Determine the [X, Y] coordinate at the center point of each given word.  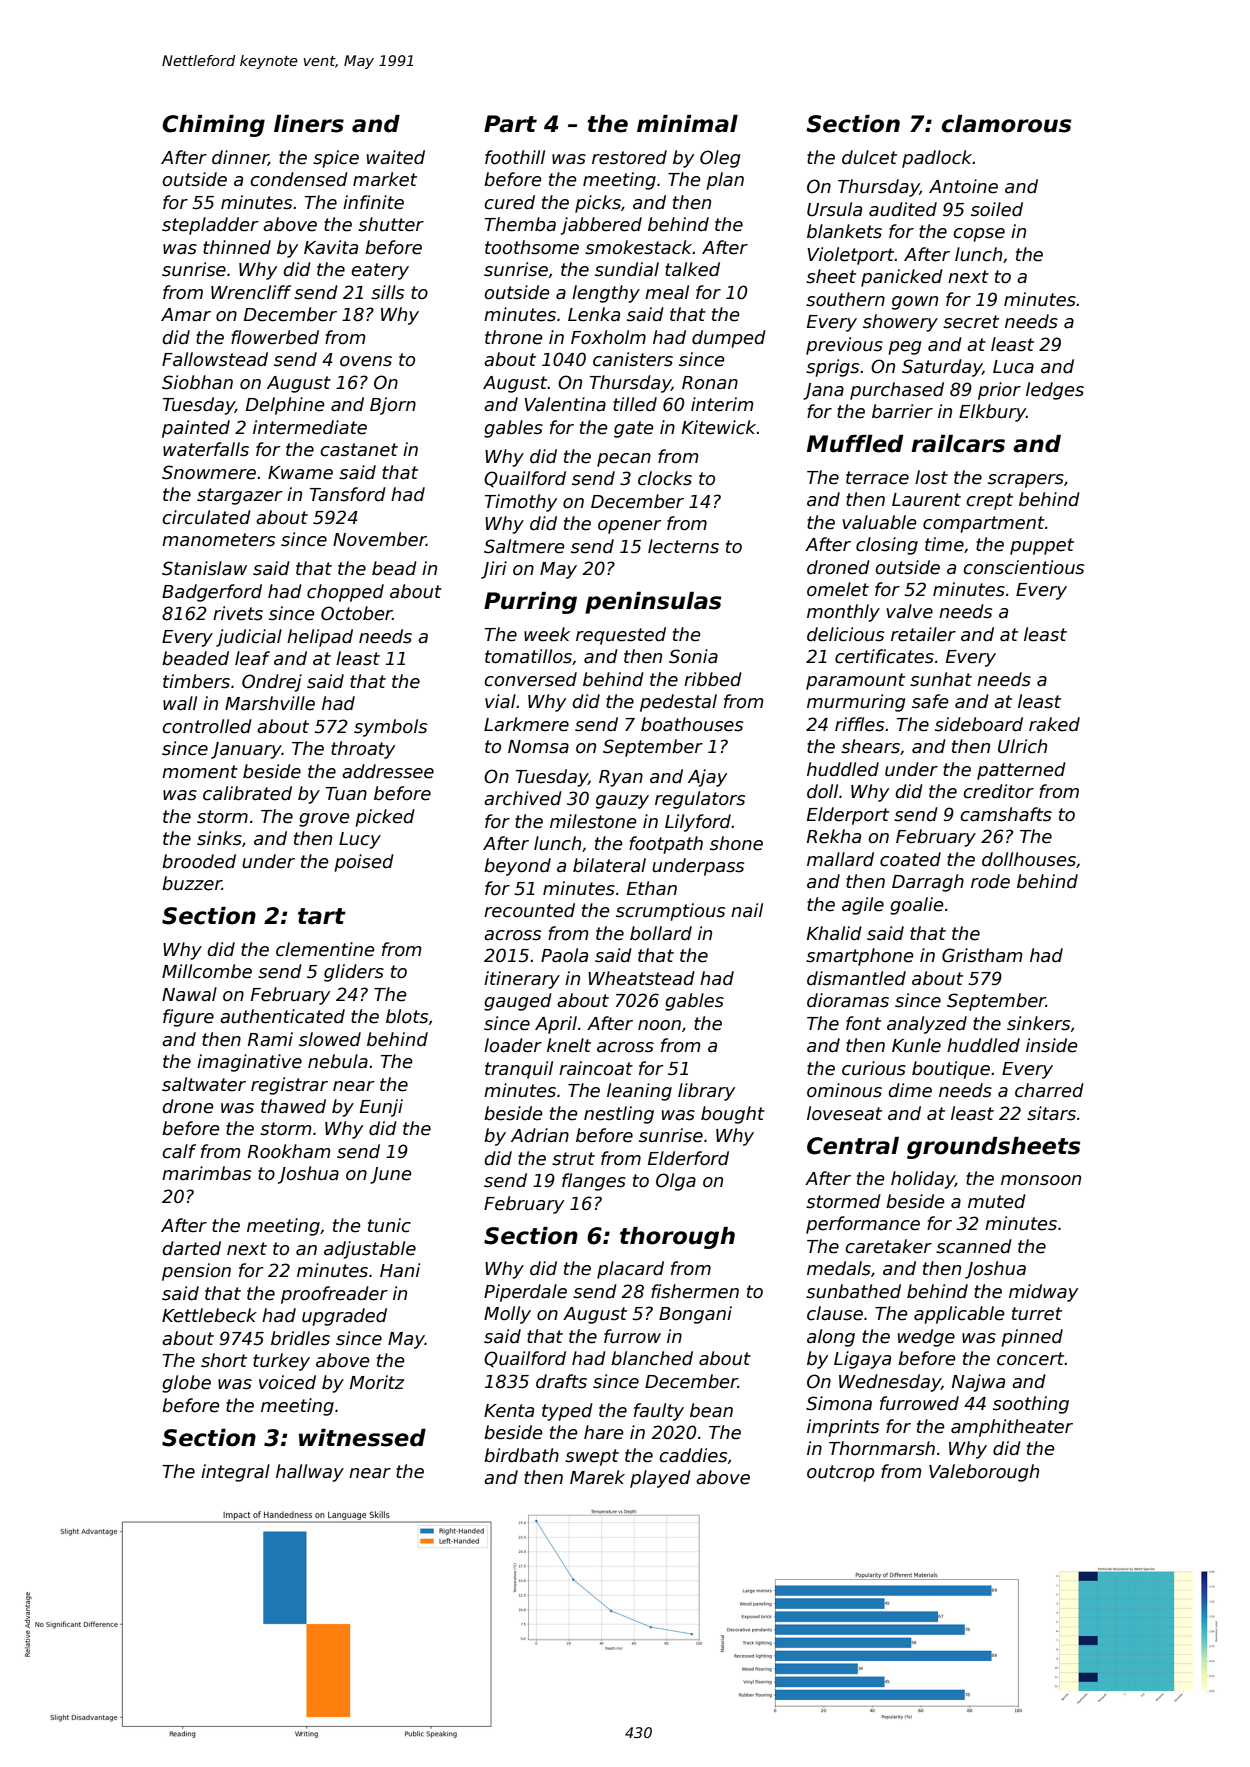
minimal [687, 124]
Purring [530, 603]
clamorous [1006, 124]
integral [235, 1473]
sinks [219, 838]
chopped [345, 593]
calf [179, 1151]
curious [874, 1068]
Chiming [213, 126]
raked [1054, 724]
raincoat [596, 1068]
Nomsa [538, 747]
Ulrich [1022, 746]
